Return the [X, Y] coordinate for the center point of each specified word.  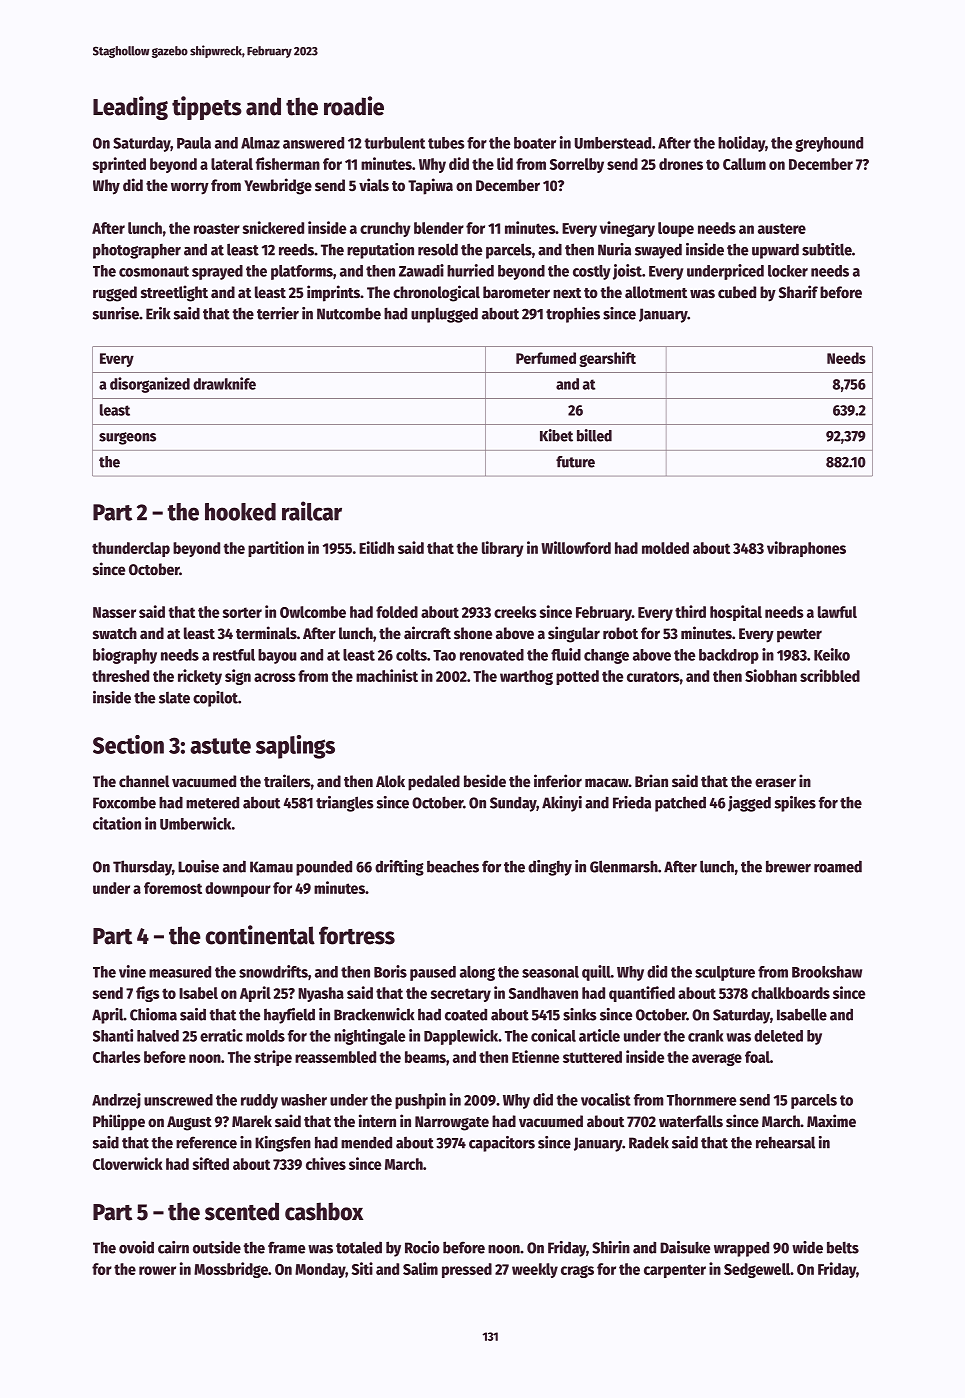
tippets [207, 108]
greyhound [829, 144]
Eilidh [376, 547]
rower [157, 1270]
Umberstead [613, 143]
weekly [535, 1270]
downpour [238, 889]
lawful [837, 612]
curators [653, 676]
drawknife [224, 383]
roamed [838, 866]
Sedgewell [757, 1270]
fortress [357, 935]
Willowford [576, 547]
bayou [277, 656]
